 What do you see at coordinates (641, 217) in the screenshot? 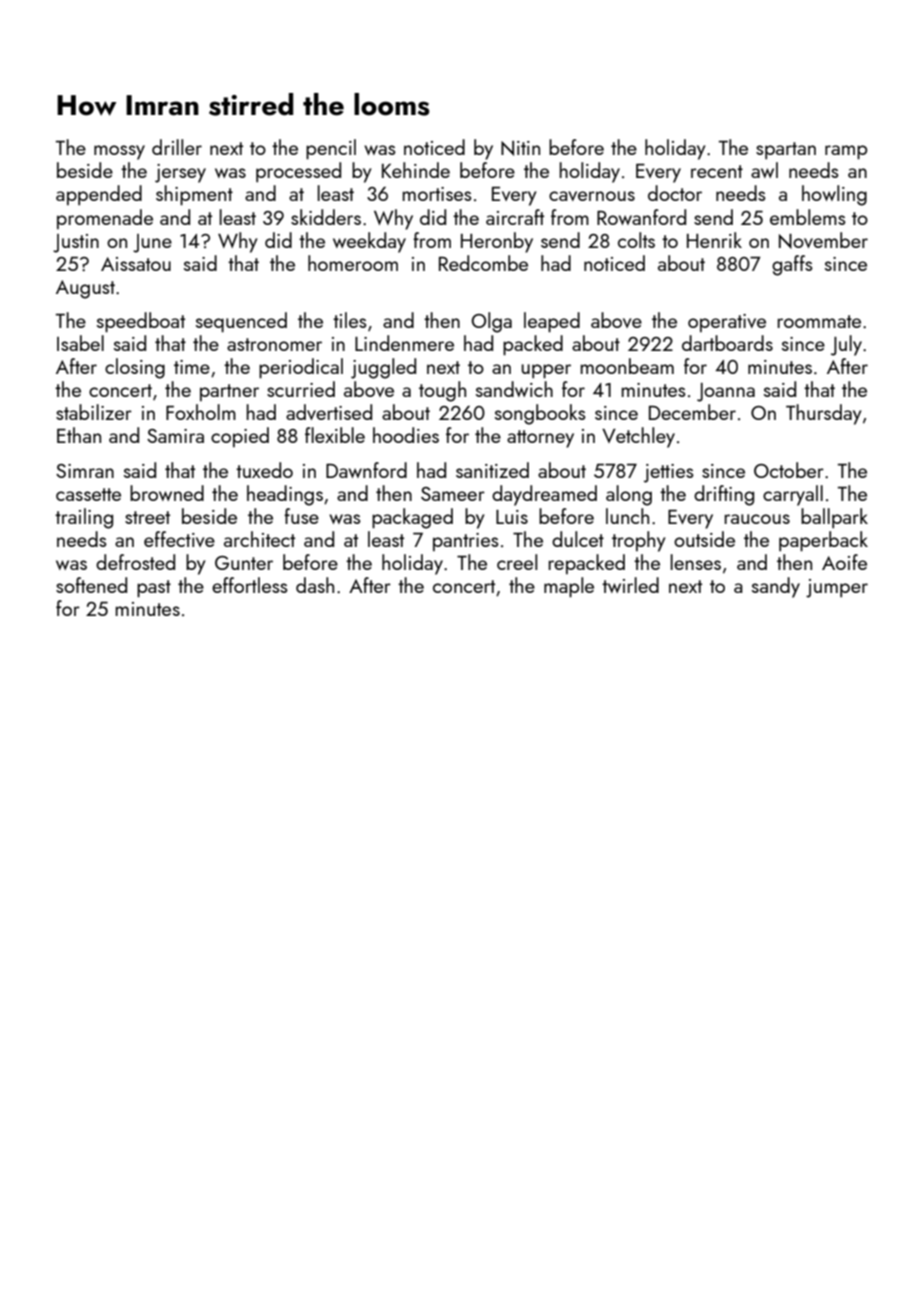
I see `Rowanford` at bounding box center [641, 217].
